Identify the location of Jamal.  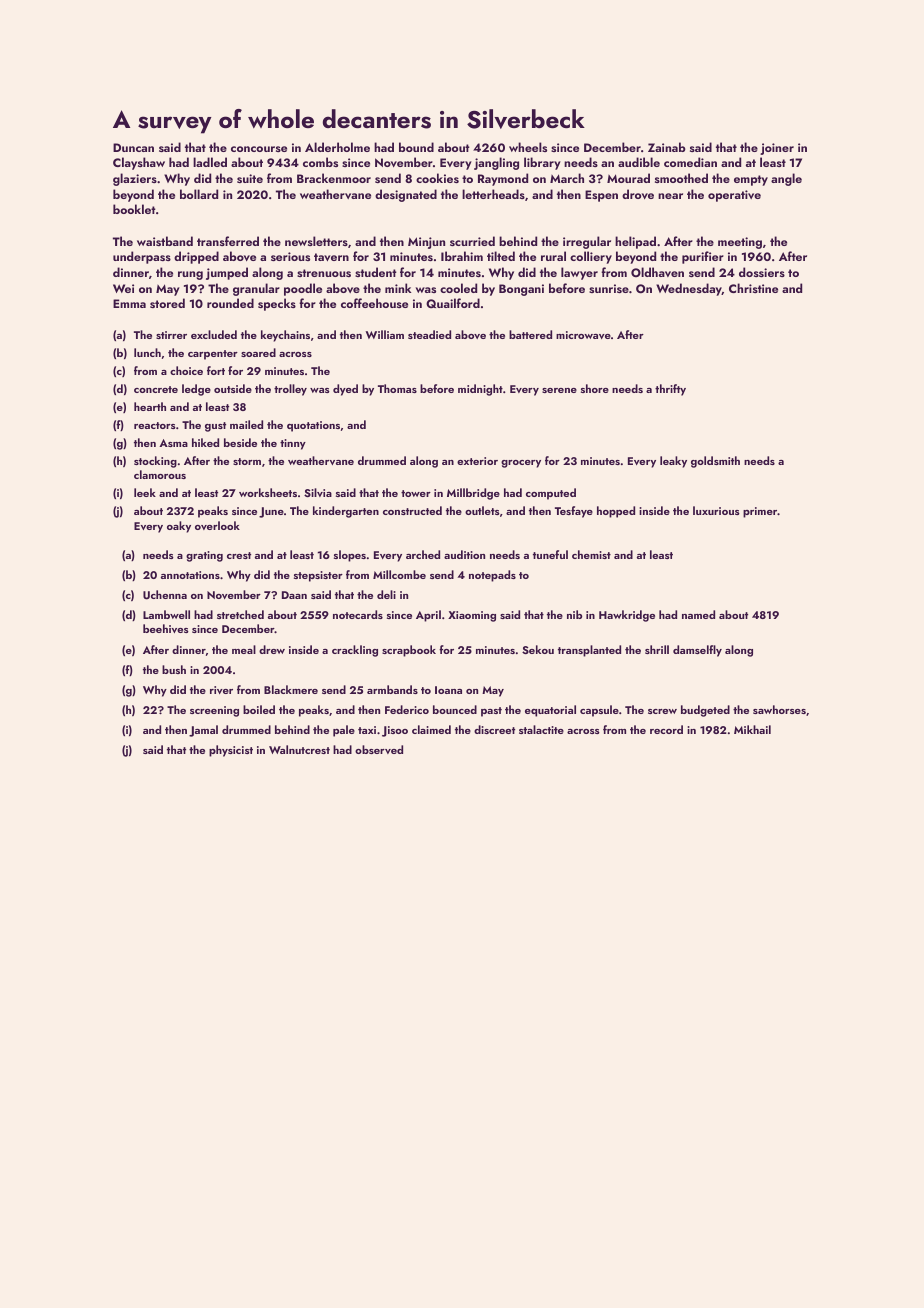
(203, 731).
